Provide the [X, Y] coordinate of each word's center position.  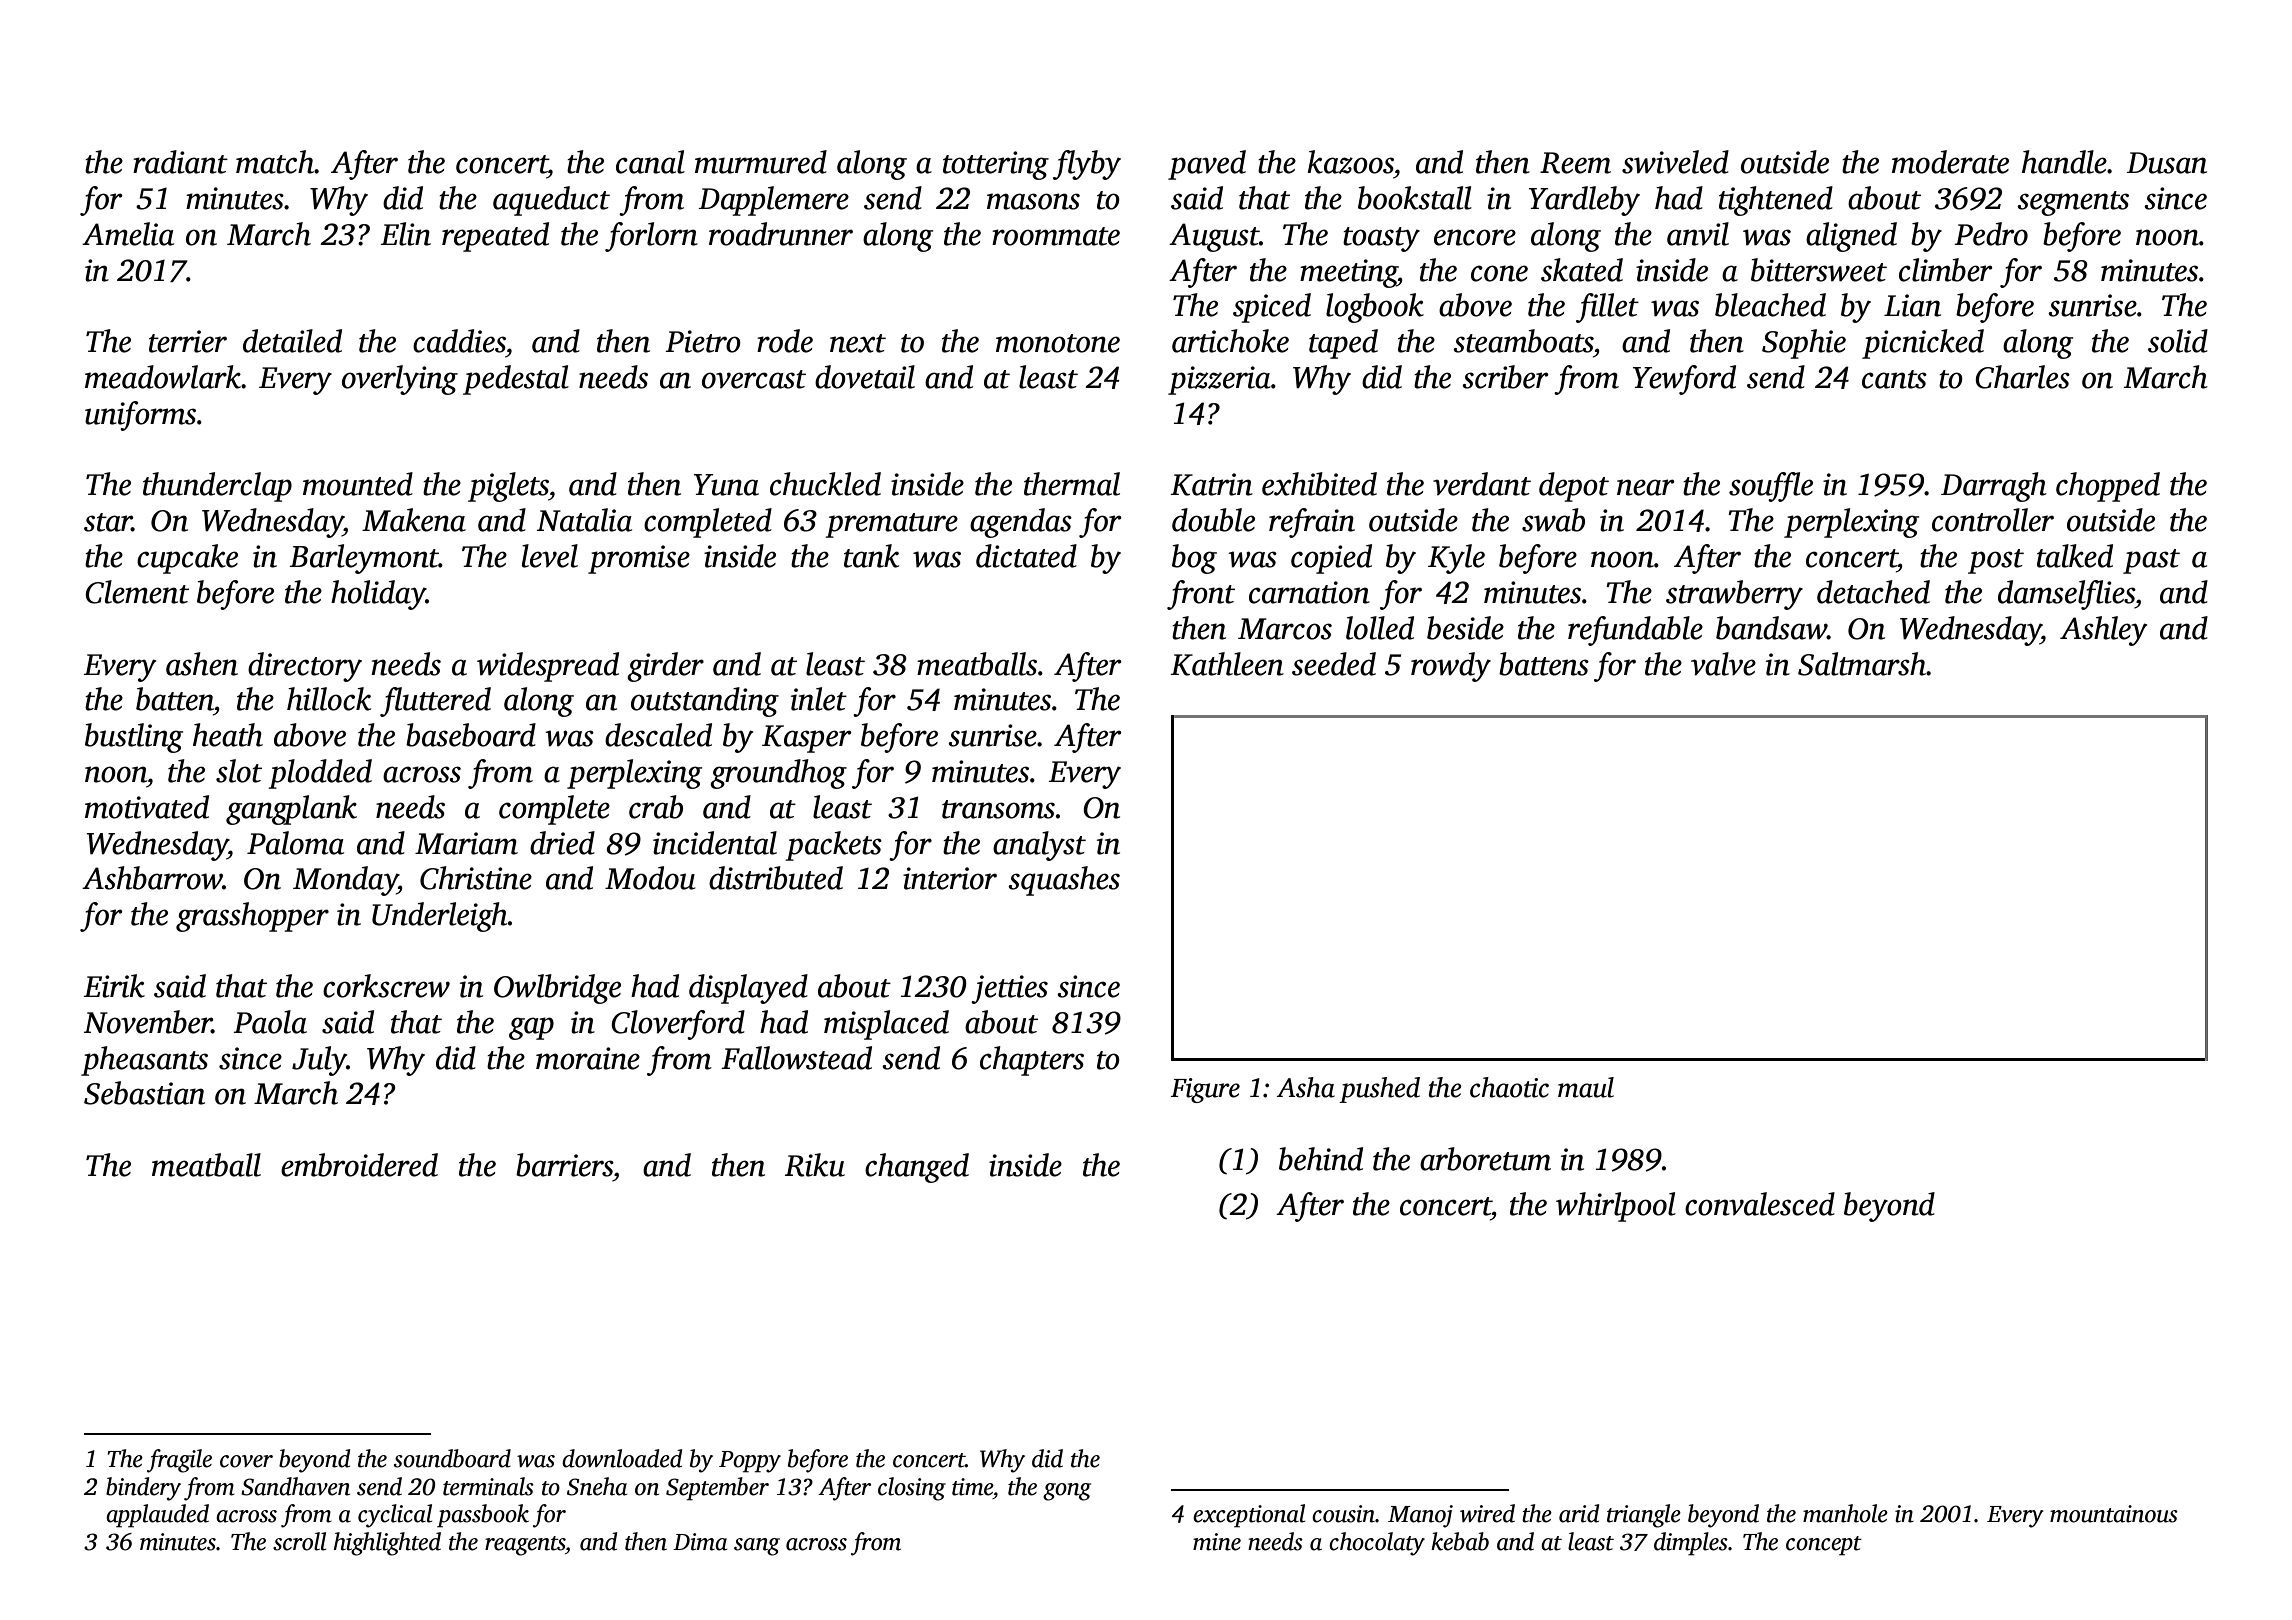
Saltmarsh [1862, 664]
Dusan [2167, 163]
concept [1824, 1546]
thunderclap [217, 487]
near [1646, 487]
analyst [1039, 846]
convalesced [1760, 1204]
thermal [1072, 484]
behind [1321, 1159]
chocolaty [1377, 1544]
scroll [299, 1541]
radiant [180, 162]
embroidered [359, 1165]
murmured [761, 162]
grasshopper [252, 917]
